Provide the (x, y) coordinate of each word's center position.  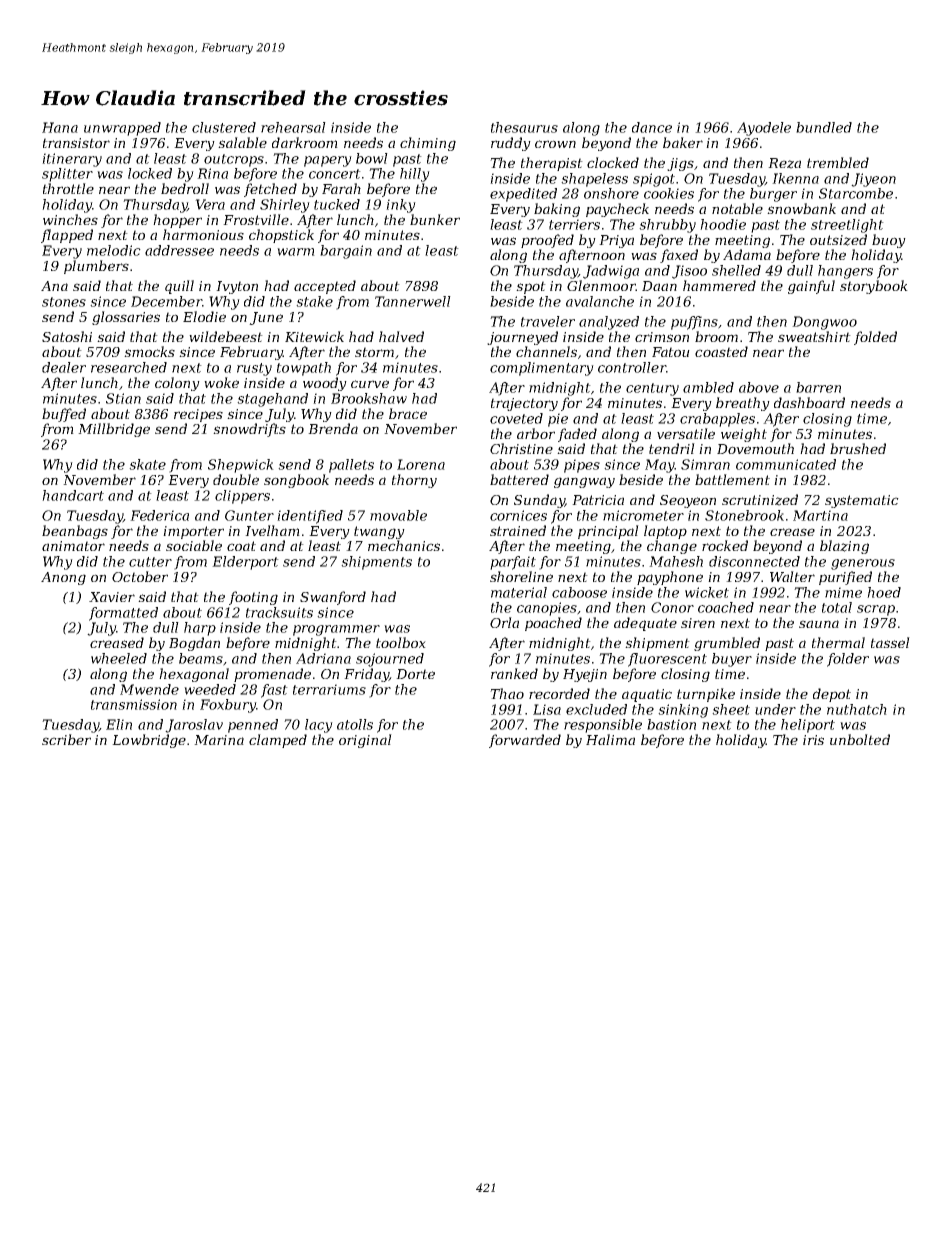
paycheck (617, 210)
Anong (63, 578)
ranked (514, 673)
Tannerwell (413, 301)
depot (832, 695)
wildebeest (226, 336)
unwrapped (122, 129)
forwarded (525, 741)
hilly (415, 175)
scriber (66, 739)
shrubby (667, 226)
